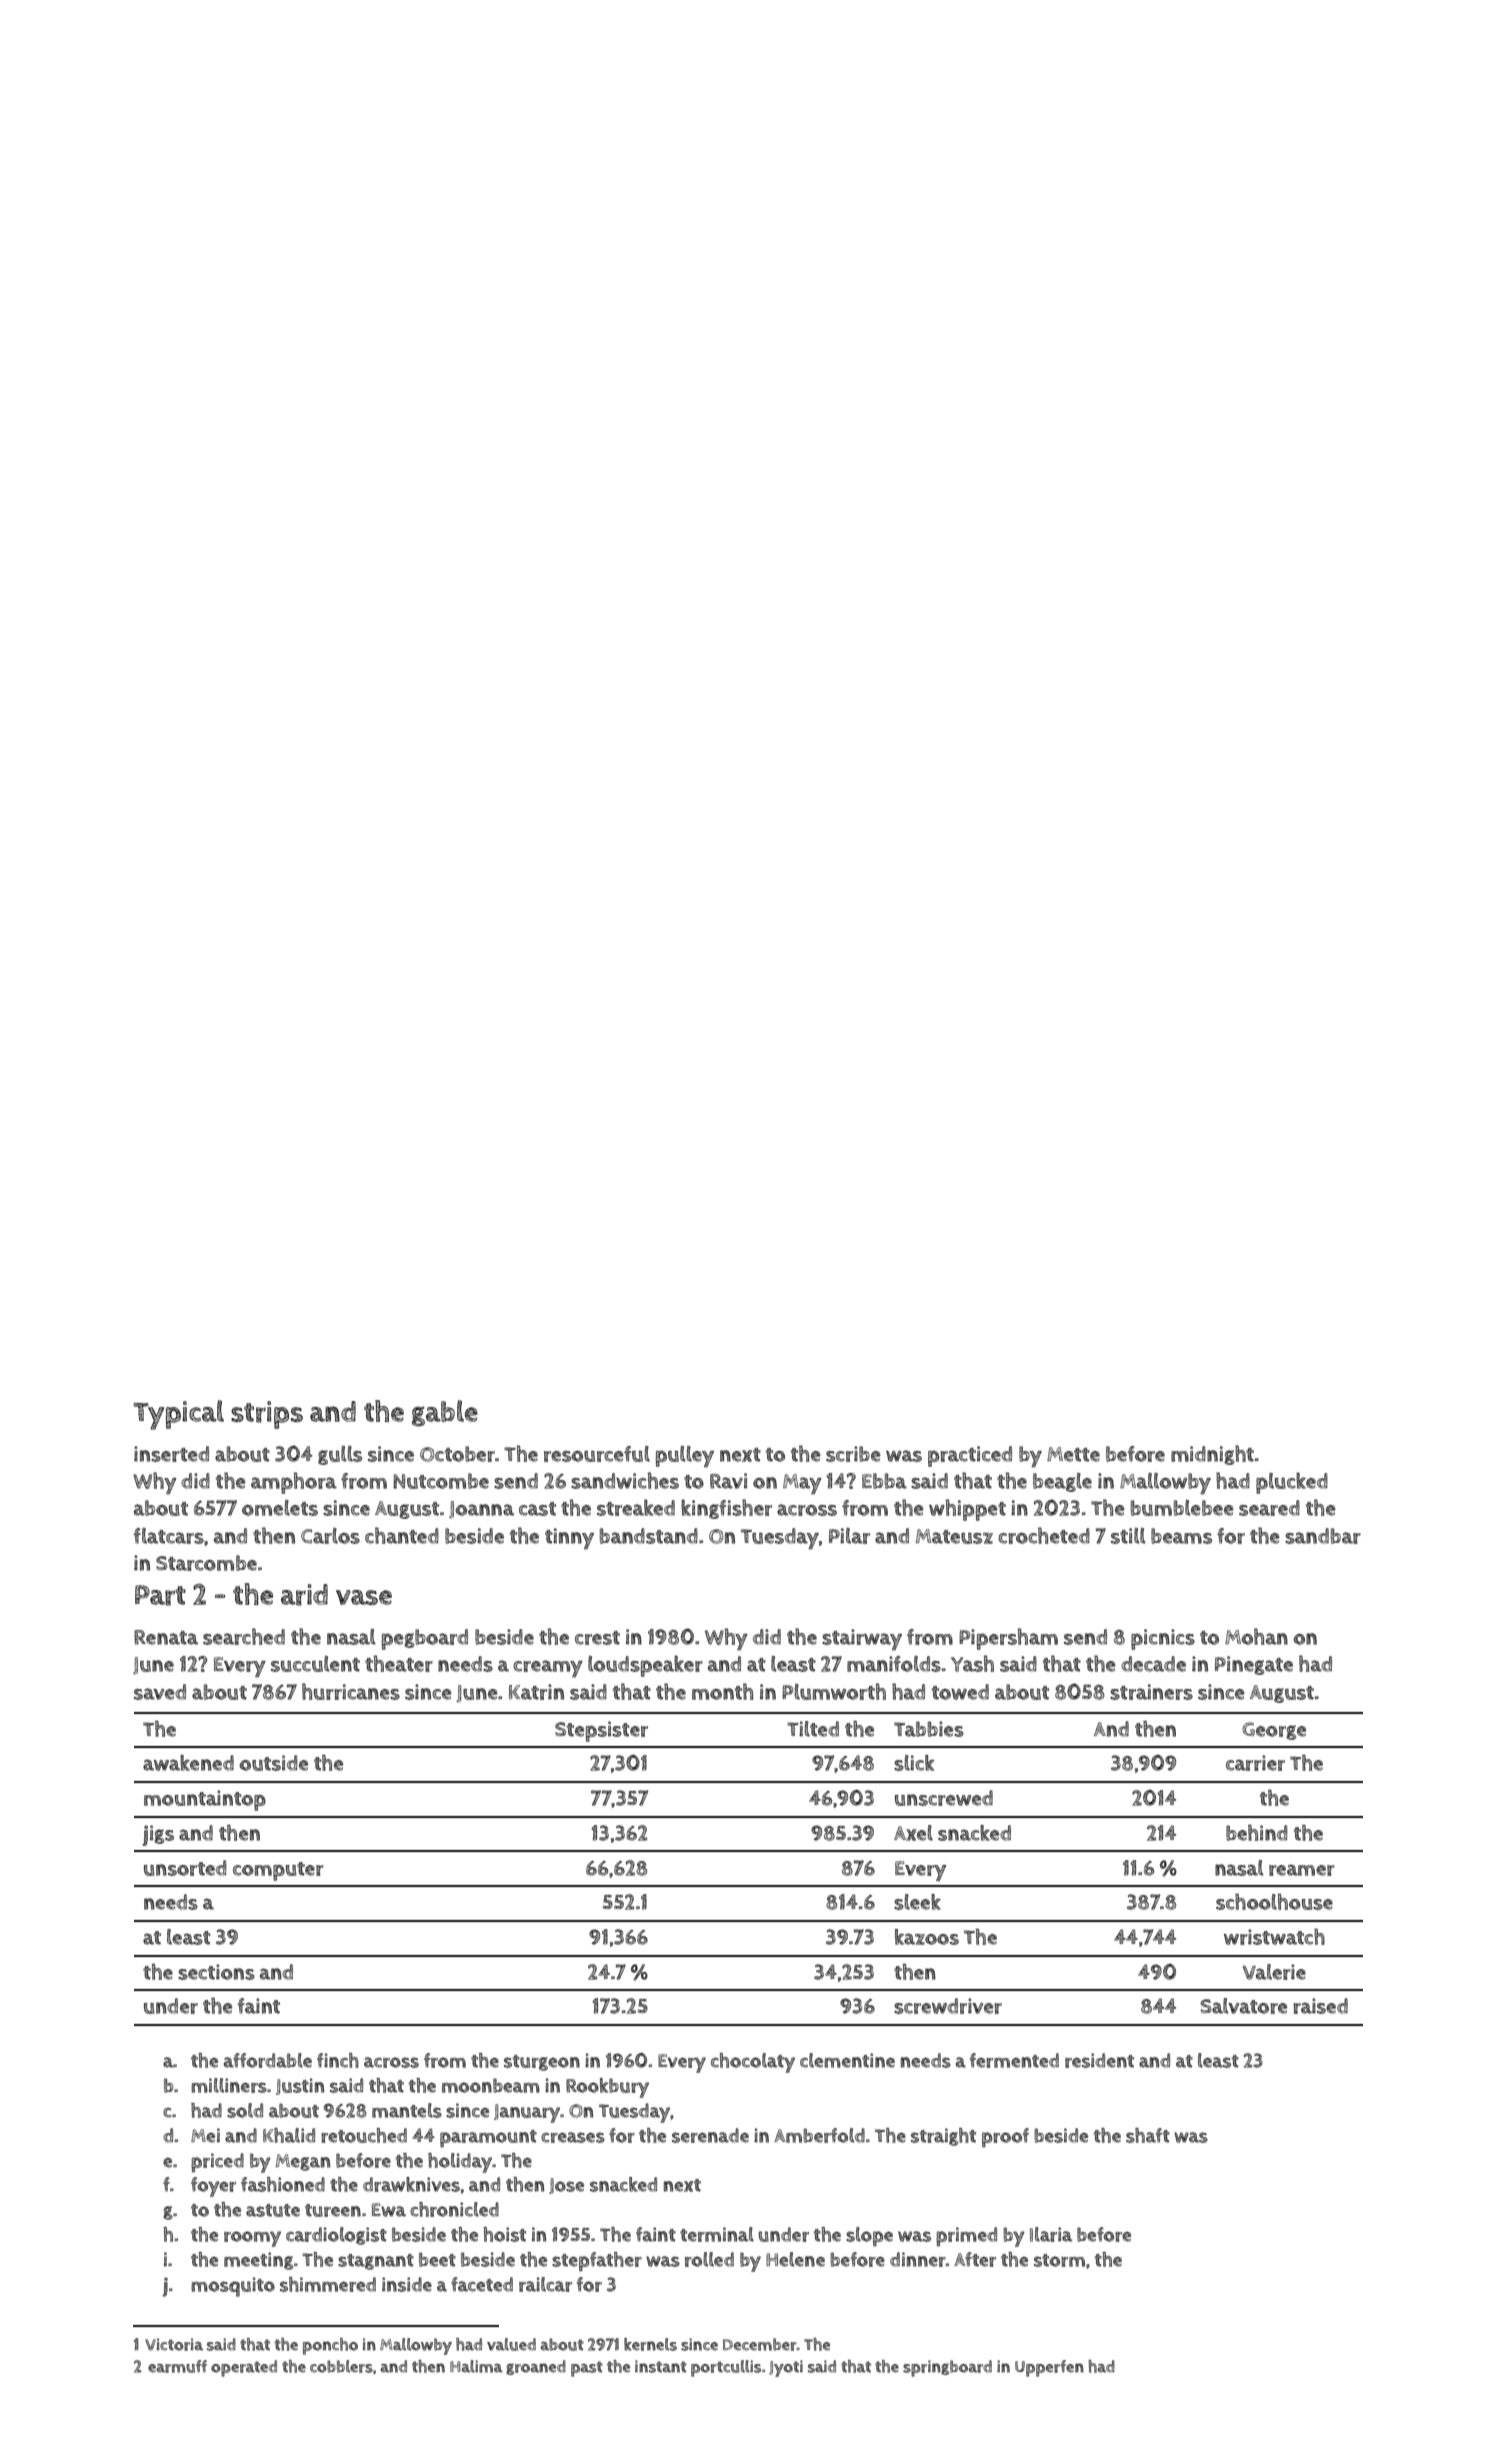 Image resolution: width=1496 pixels, height=2464 pixels. What do you see at coordinates (425, 1639) in the document?
I see `pegboard` at bounding box center [425, 1639].
